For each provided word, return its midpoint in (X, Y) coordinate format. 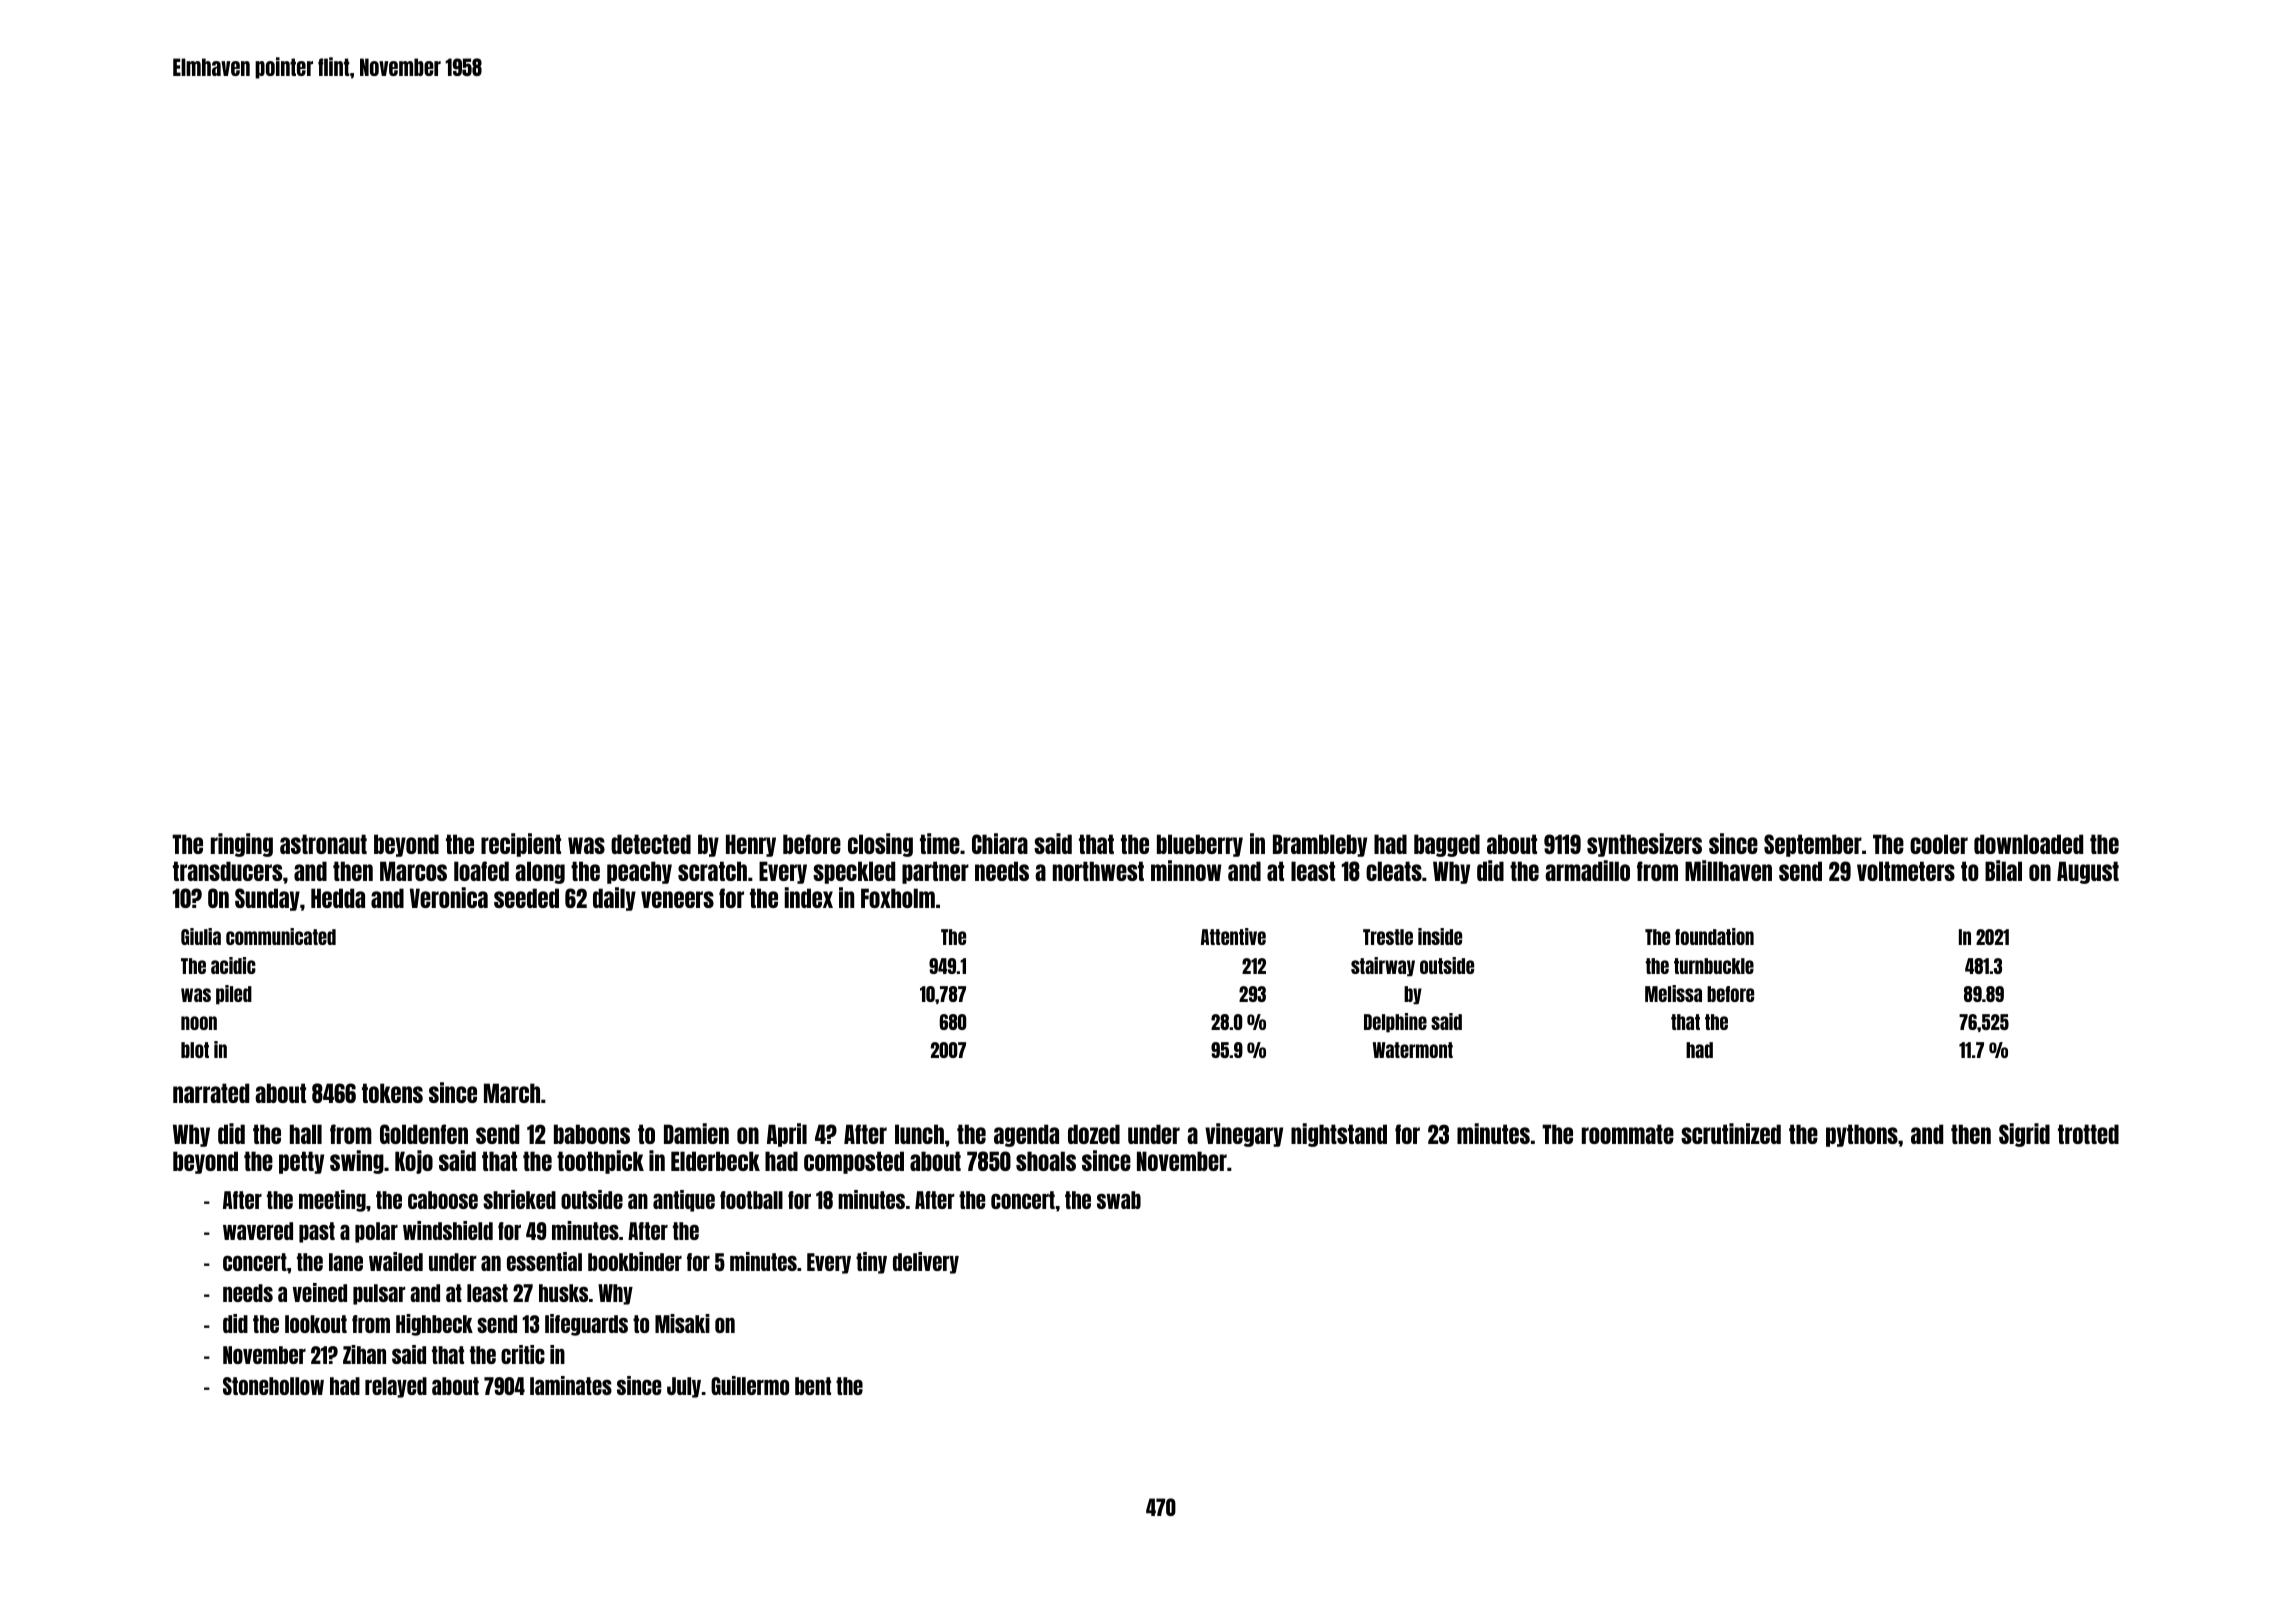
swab (1119, 1200)
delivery (926, 1263)
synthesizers (1644, 845)
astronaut (323, 844)
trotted (2088, 1134)
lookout (316, 1324)
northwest (1098, 871)
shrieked (519, 1199)
